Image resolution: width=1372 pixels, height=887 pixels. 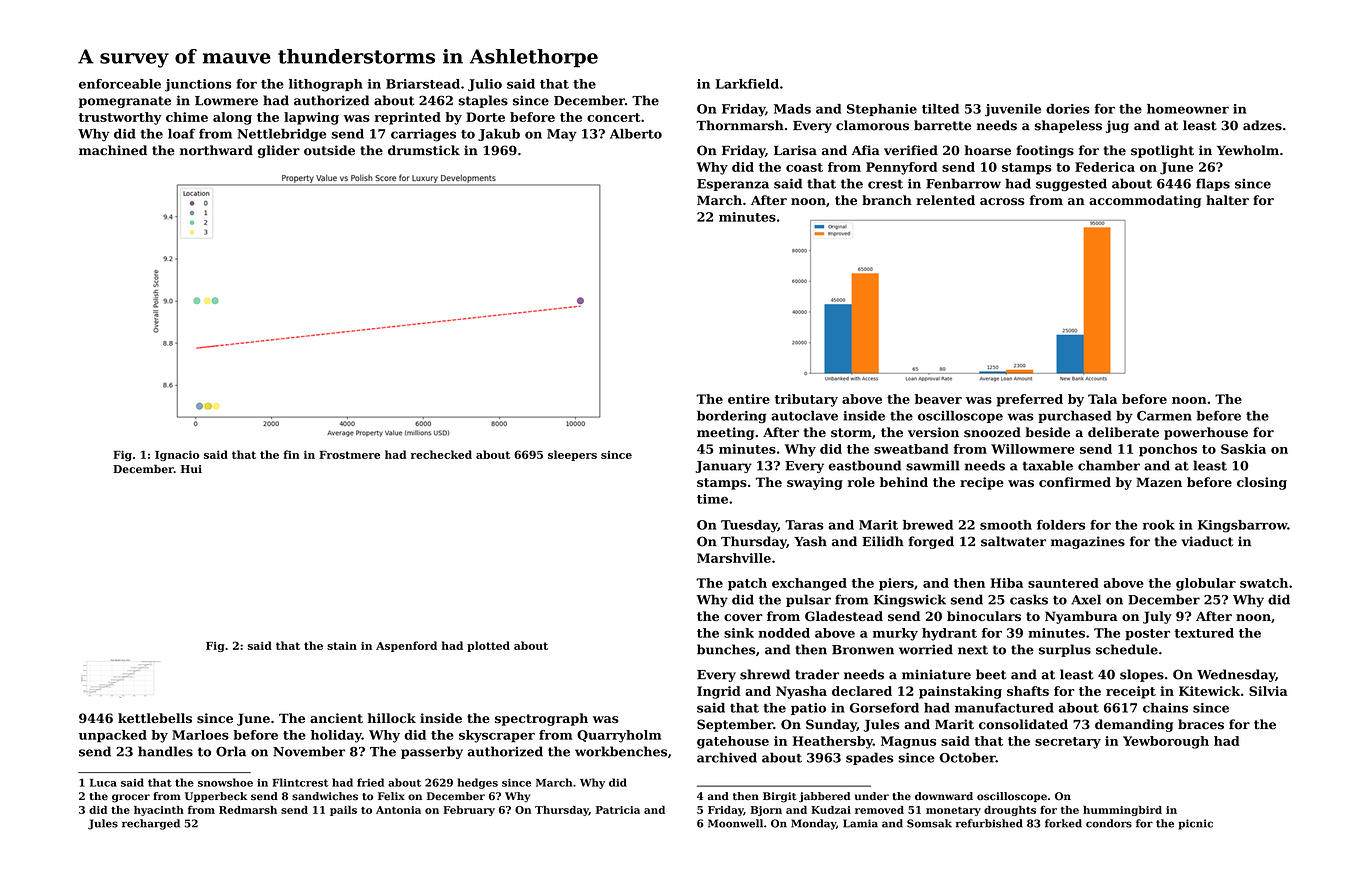 I want to click on condors, so click(x=1109, y=823).
